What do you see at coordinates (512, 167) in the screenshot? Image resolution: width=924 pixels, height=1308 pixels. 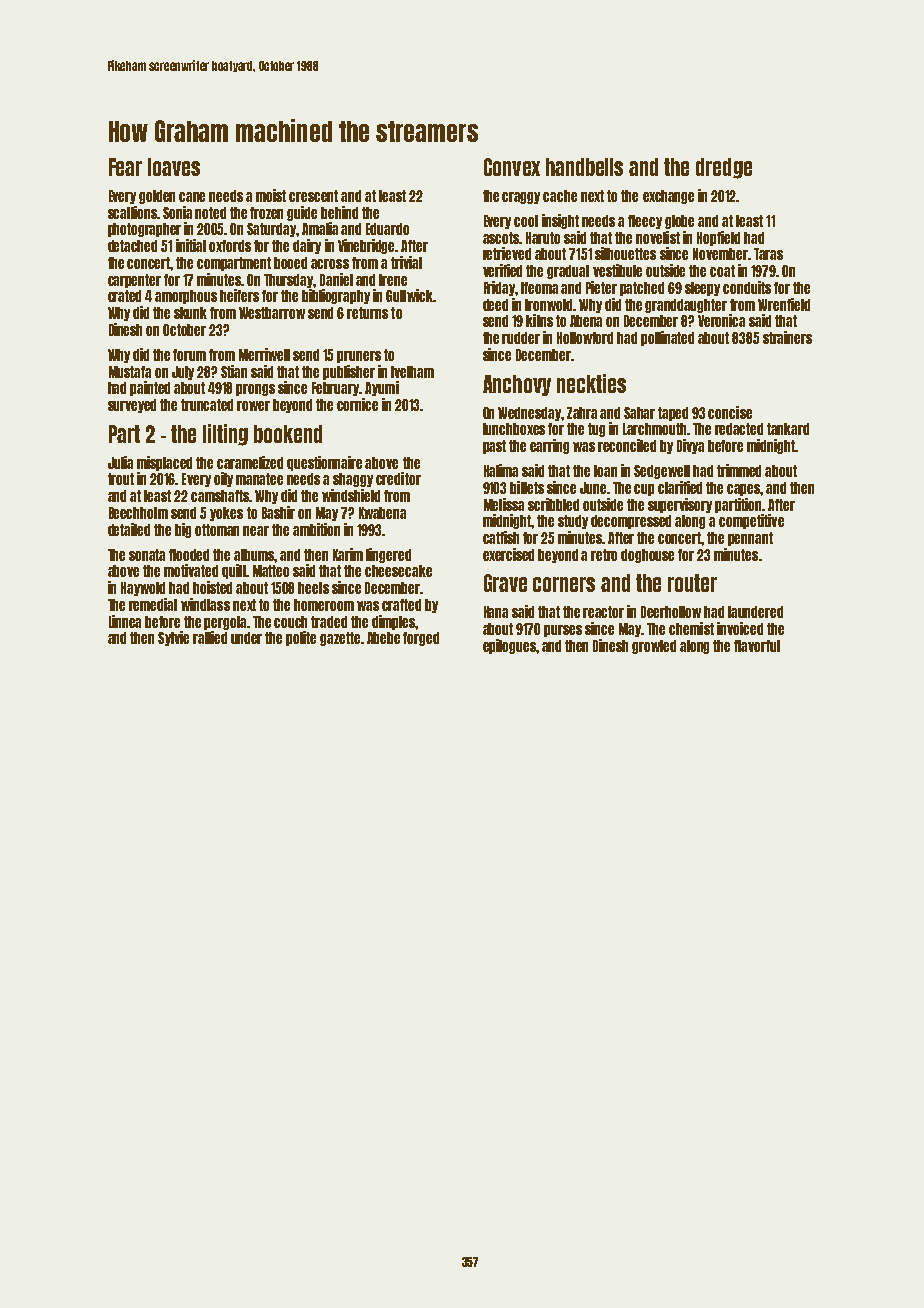 I see `Convex` at bounding box center [512, 167].
